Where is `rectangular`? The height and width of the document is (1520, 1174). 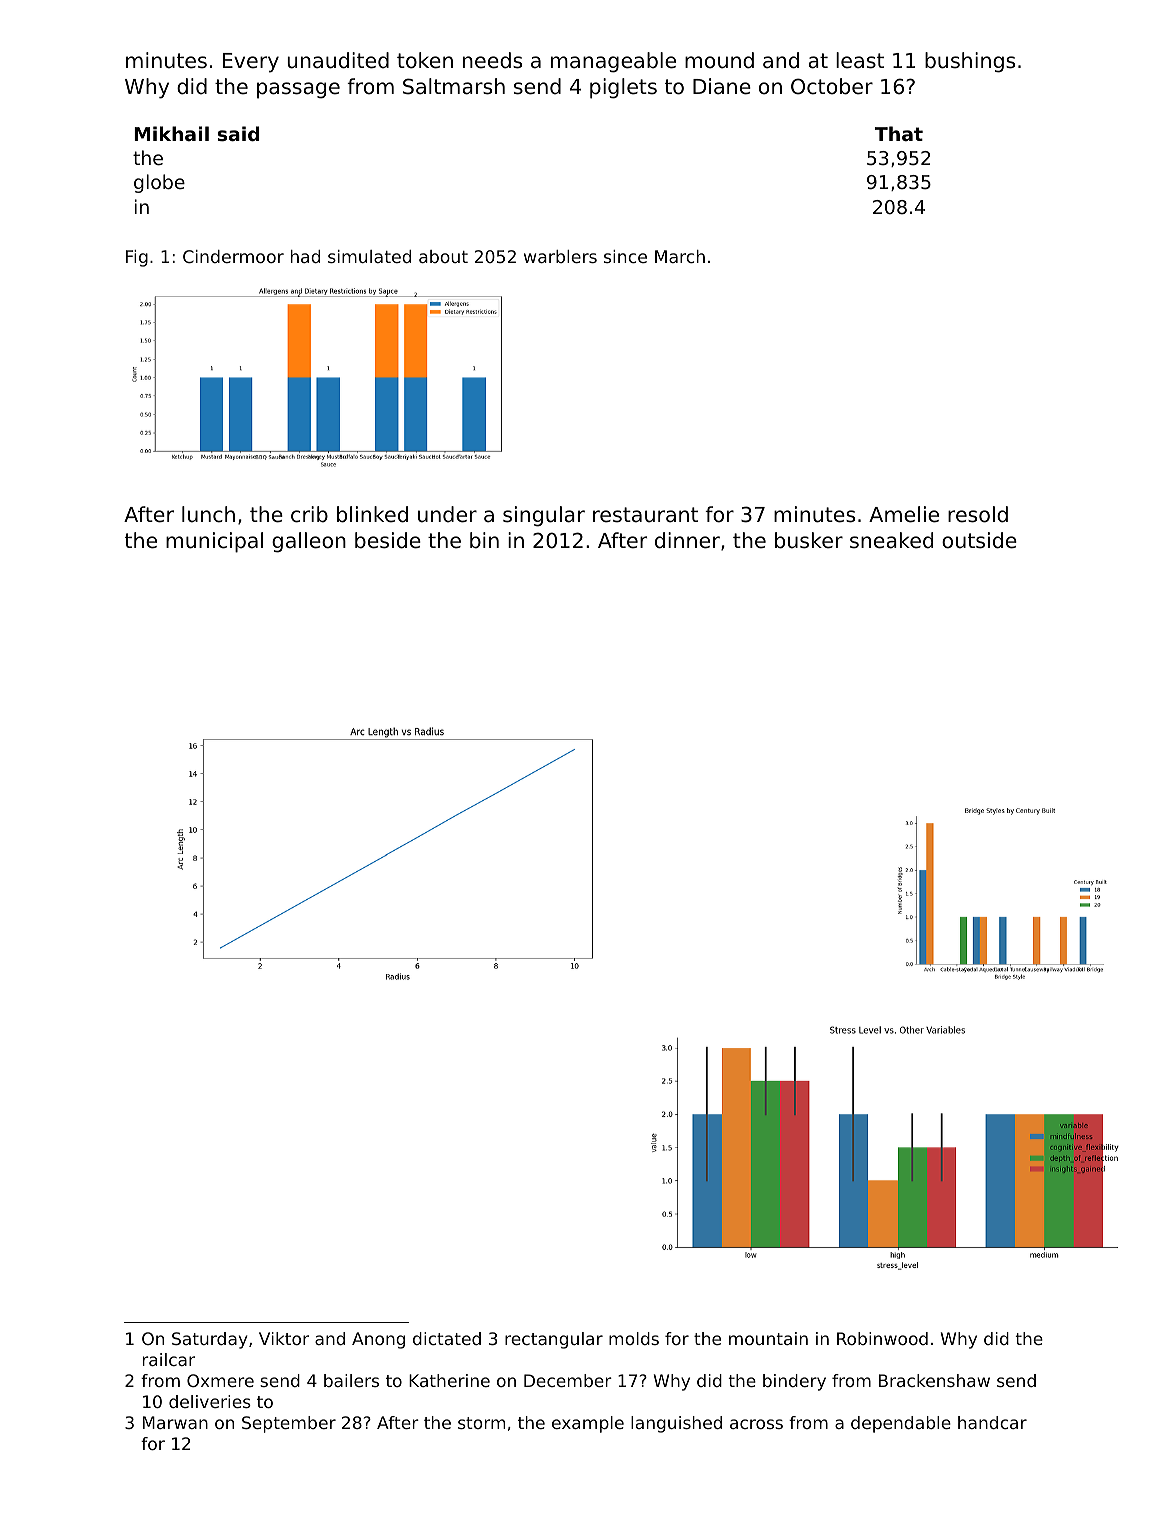
rectangular is located at coordinates (554, 1340).
